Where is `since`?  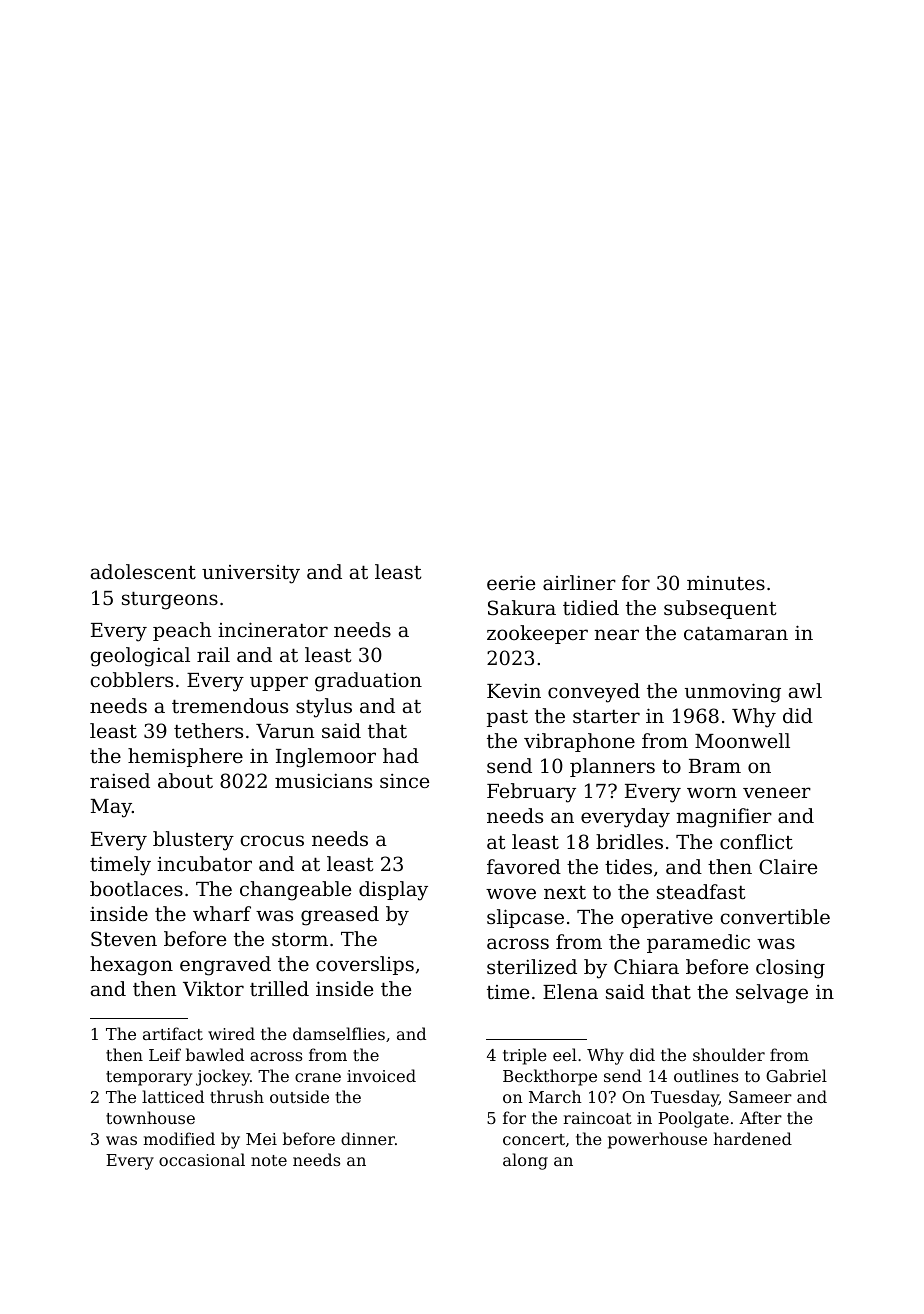
since is located at coordinates (404, 781).
